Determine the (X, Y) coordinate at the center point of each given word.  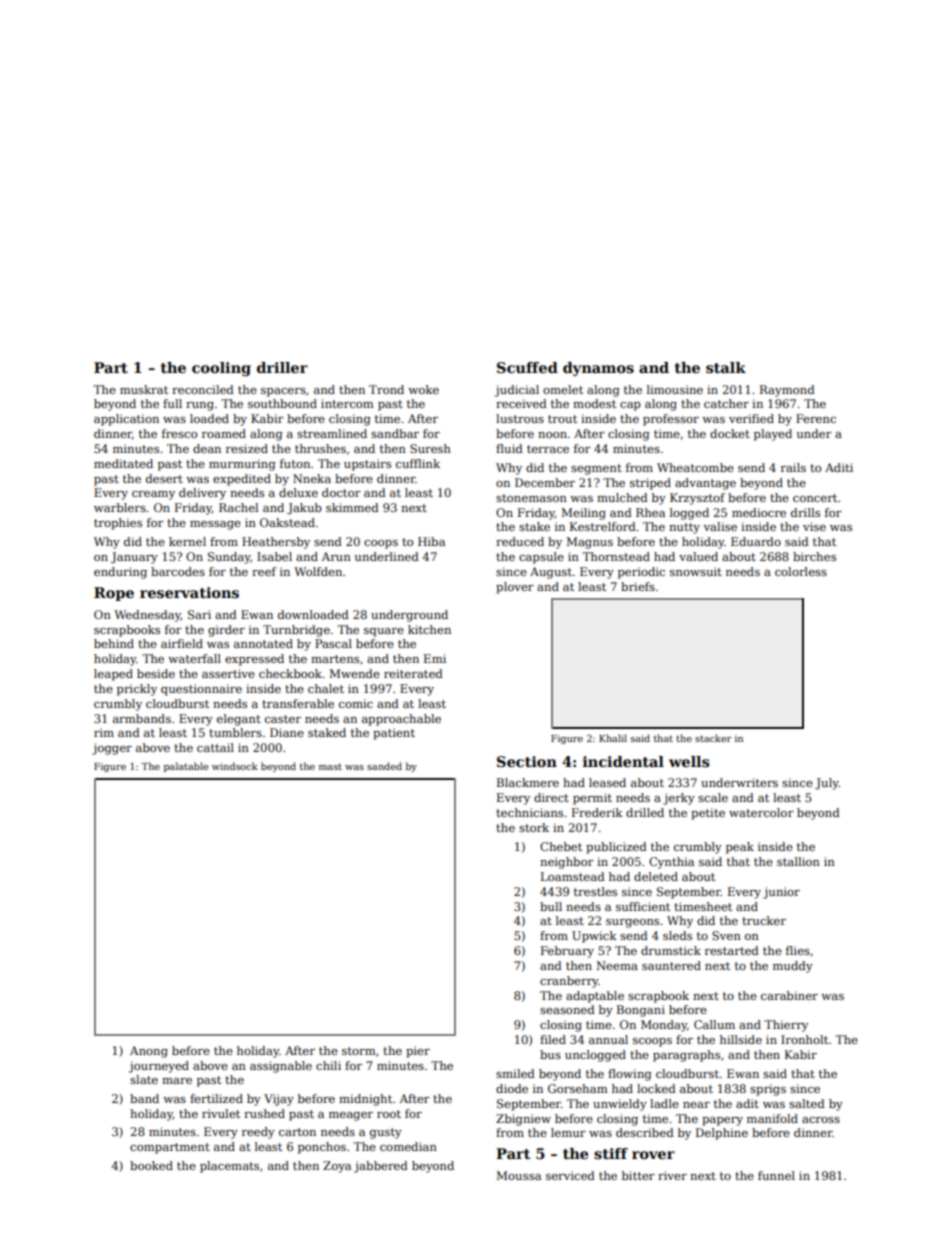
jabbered (381, 1167)
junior (781, 893)
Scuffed (527, 367)
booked (151, 1165)
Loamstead (573, 876)
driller (282, 367)
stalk (726, 367)
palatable (186, 767)
